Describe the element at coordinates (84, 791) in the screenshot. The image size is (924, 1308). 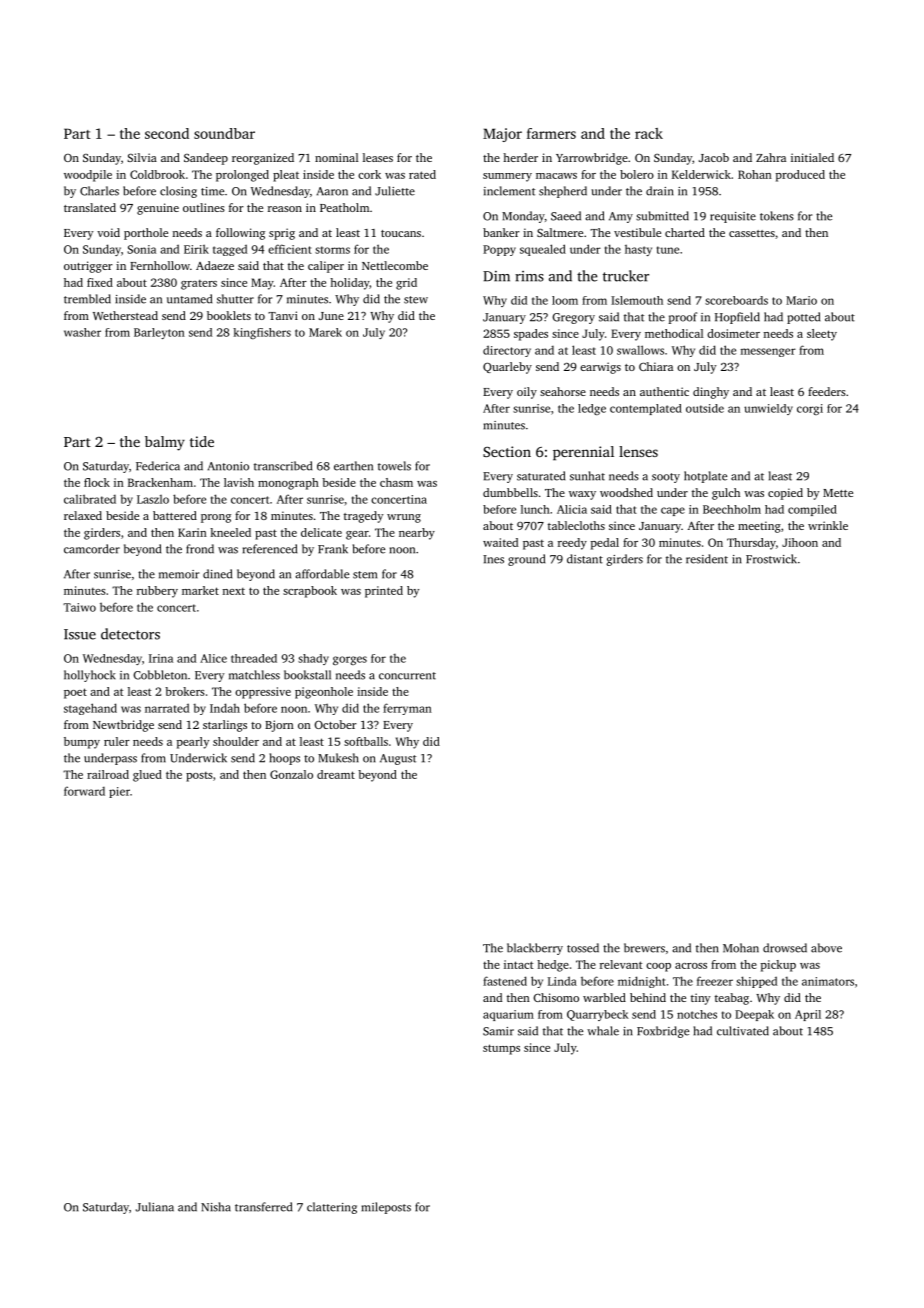
I see `forward` at that location.
